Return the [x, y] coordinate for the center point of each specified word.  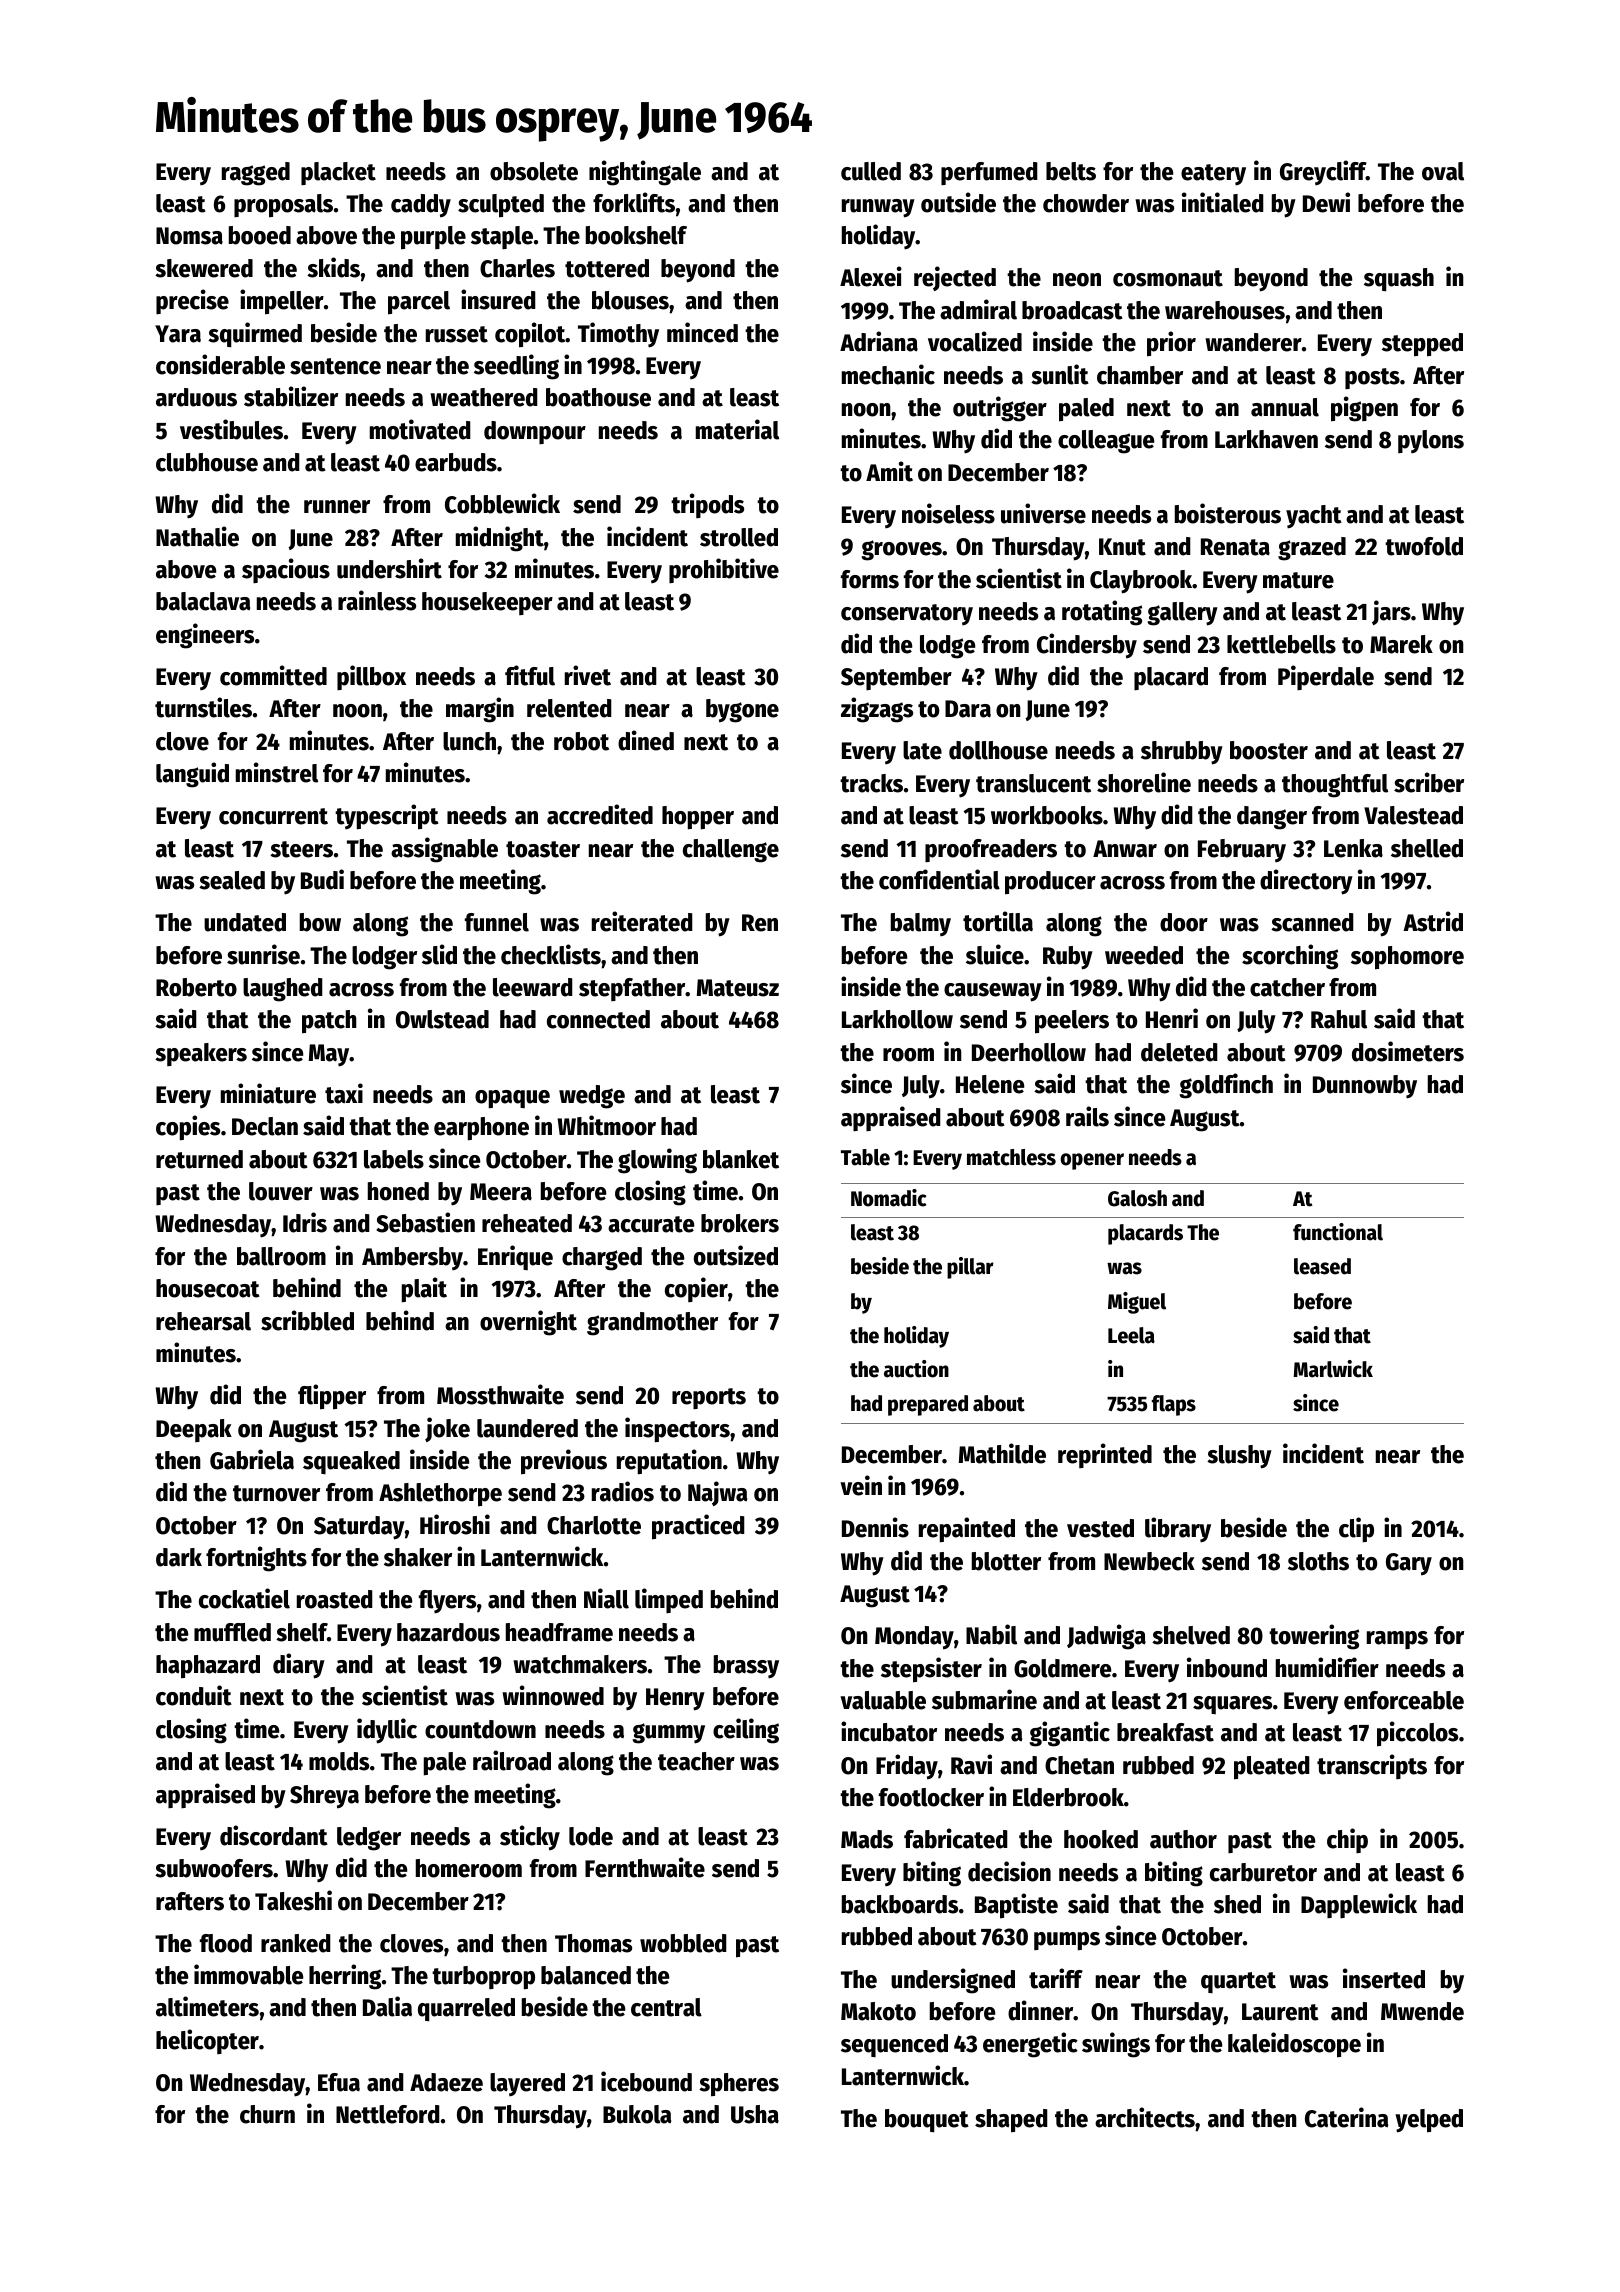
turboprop [483, 1978]
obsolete [534, 171]
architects [1145, 2117]
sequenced [894, 2045]
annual [1285, 407]
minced [702, 332]
